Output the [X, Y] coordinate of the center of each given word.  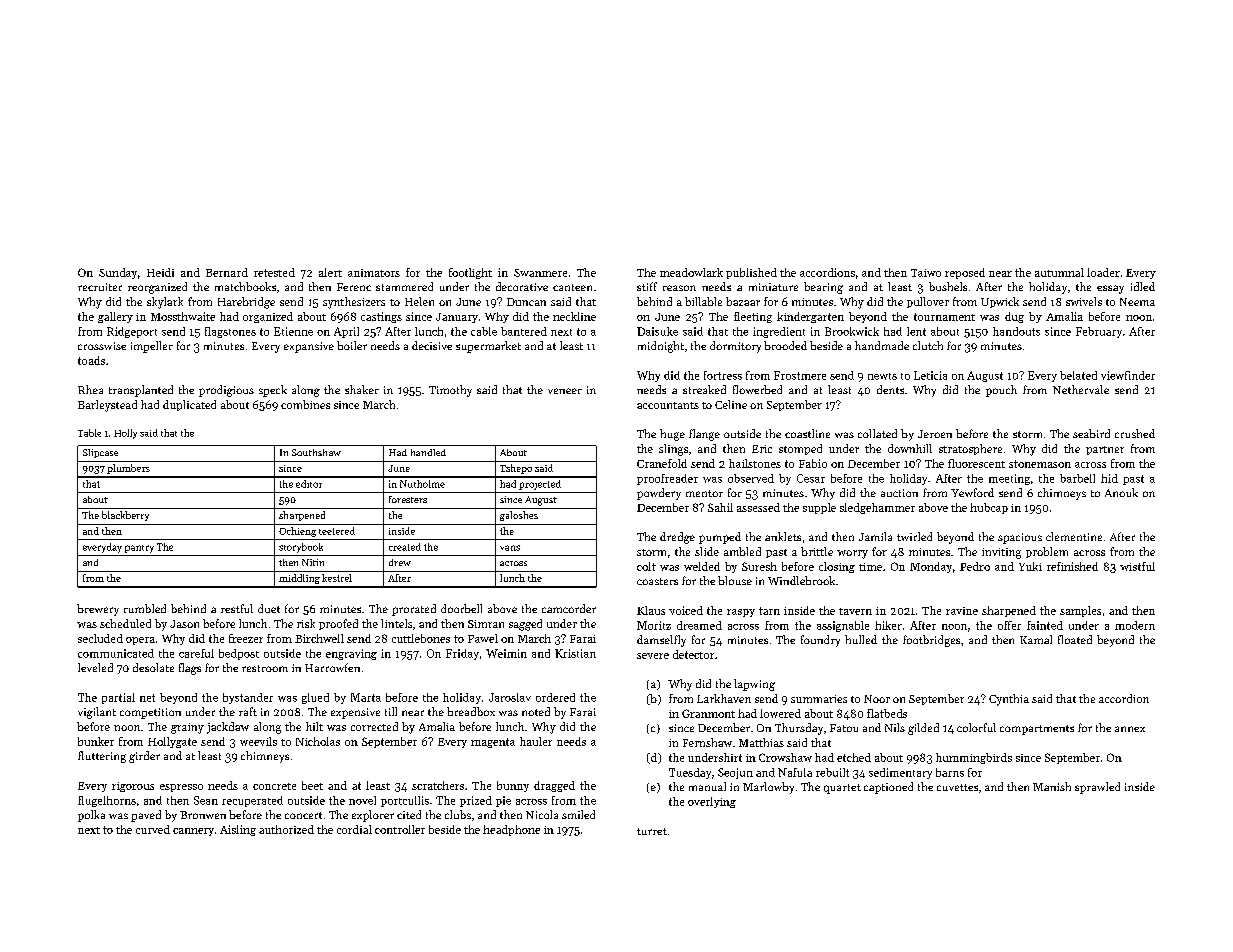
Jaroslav [510, 697]
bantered [524, 331]
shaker [362, 389]
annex [1130, 729]
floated [1075, 639]
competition [150, 713]
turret [652, 831]
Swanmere [540, 273]
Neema [1137, 302]
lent [916, 331]
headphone [511, 830]
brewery [98, 610]
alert [330, 272]
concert [303, 815]
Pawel [483, 638]
